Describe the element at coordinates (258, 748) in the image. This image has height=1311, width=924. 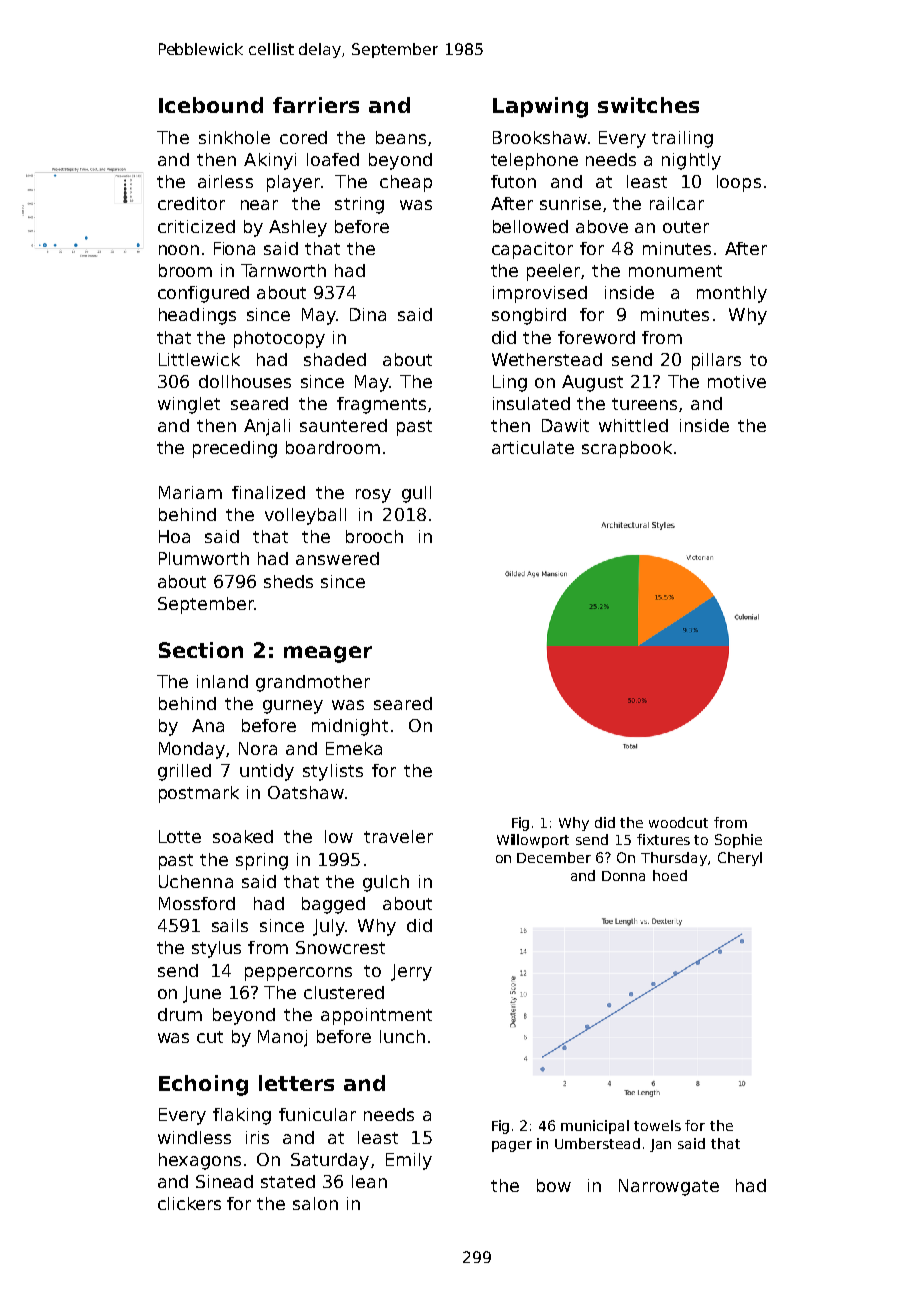
I see `Nora` at that location.
